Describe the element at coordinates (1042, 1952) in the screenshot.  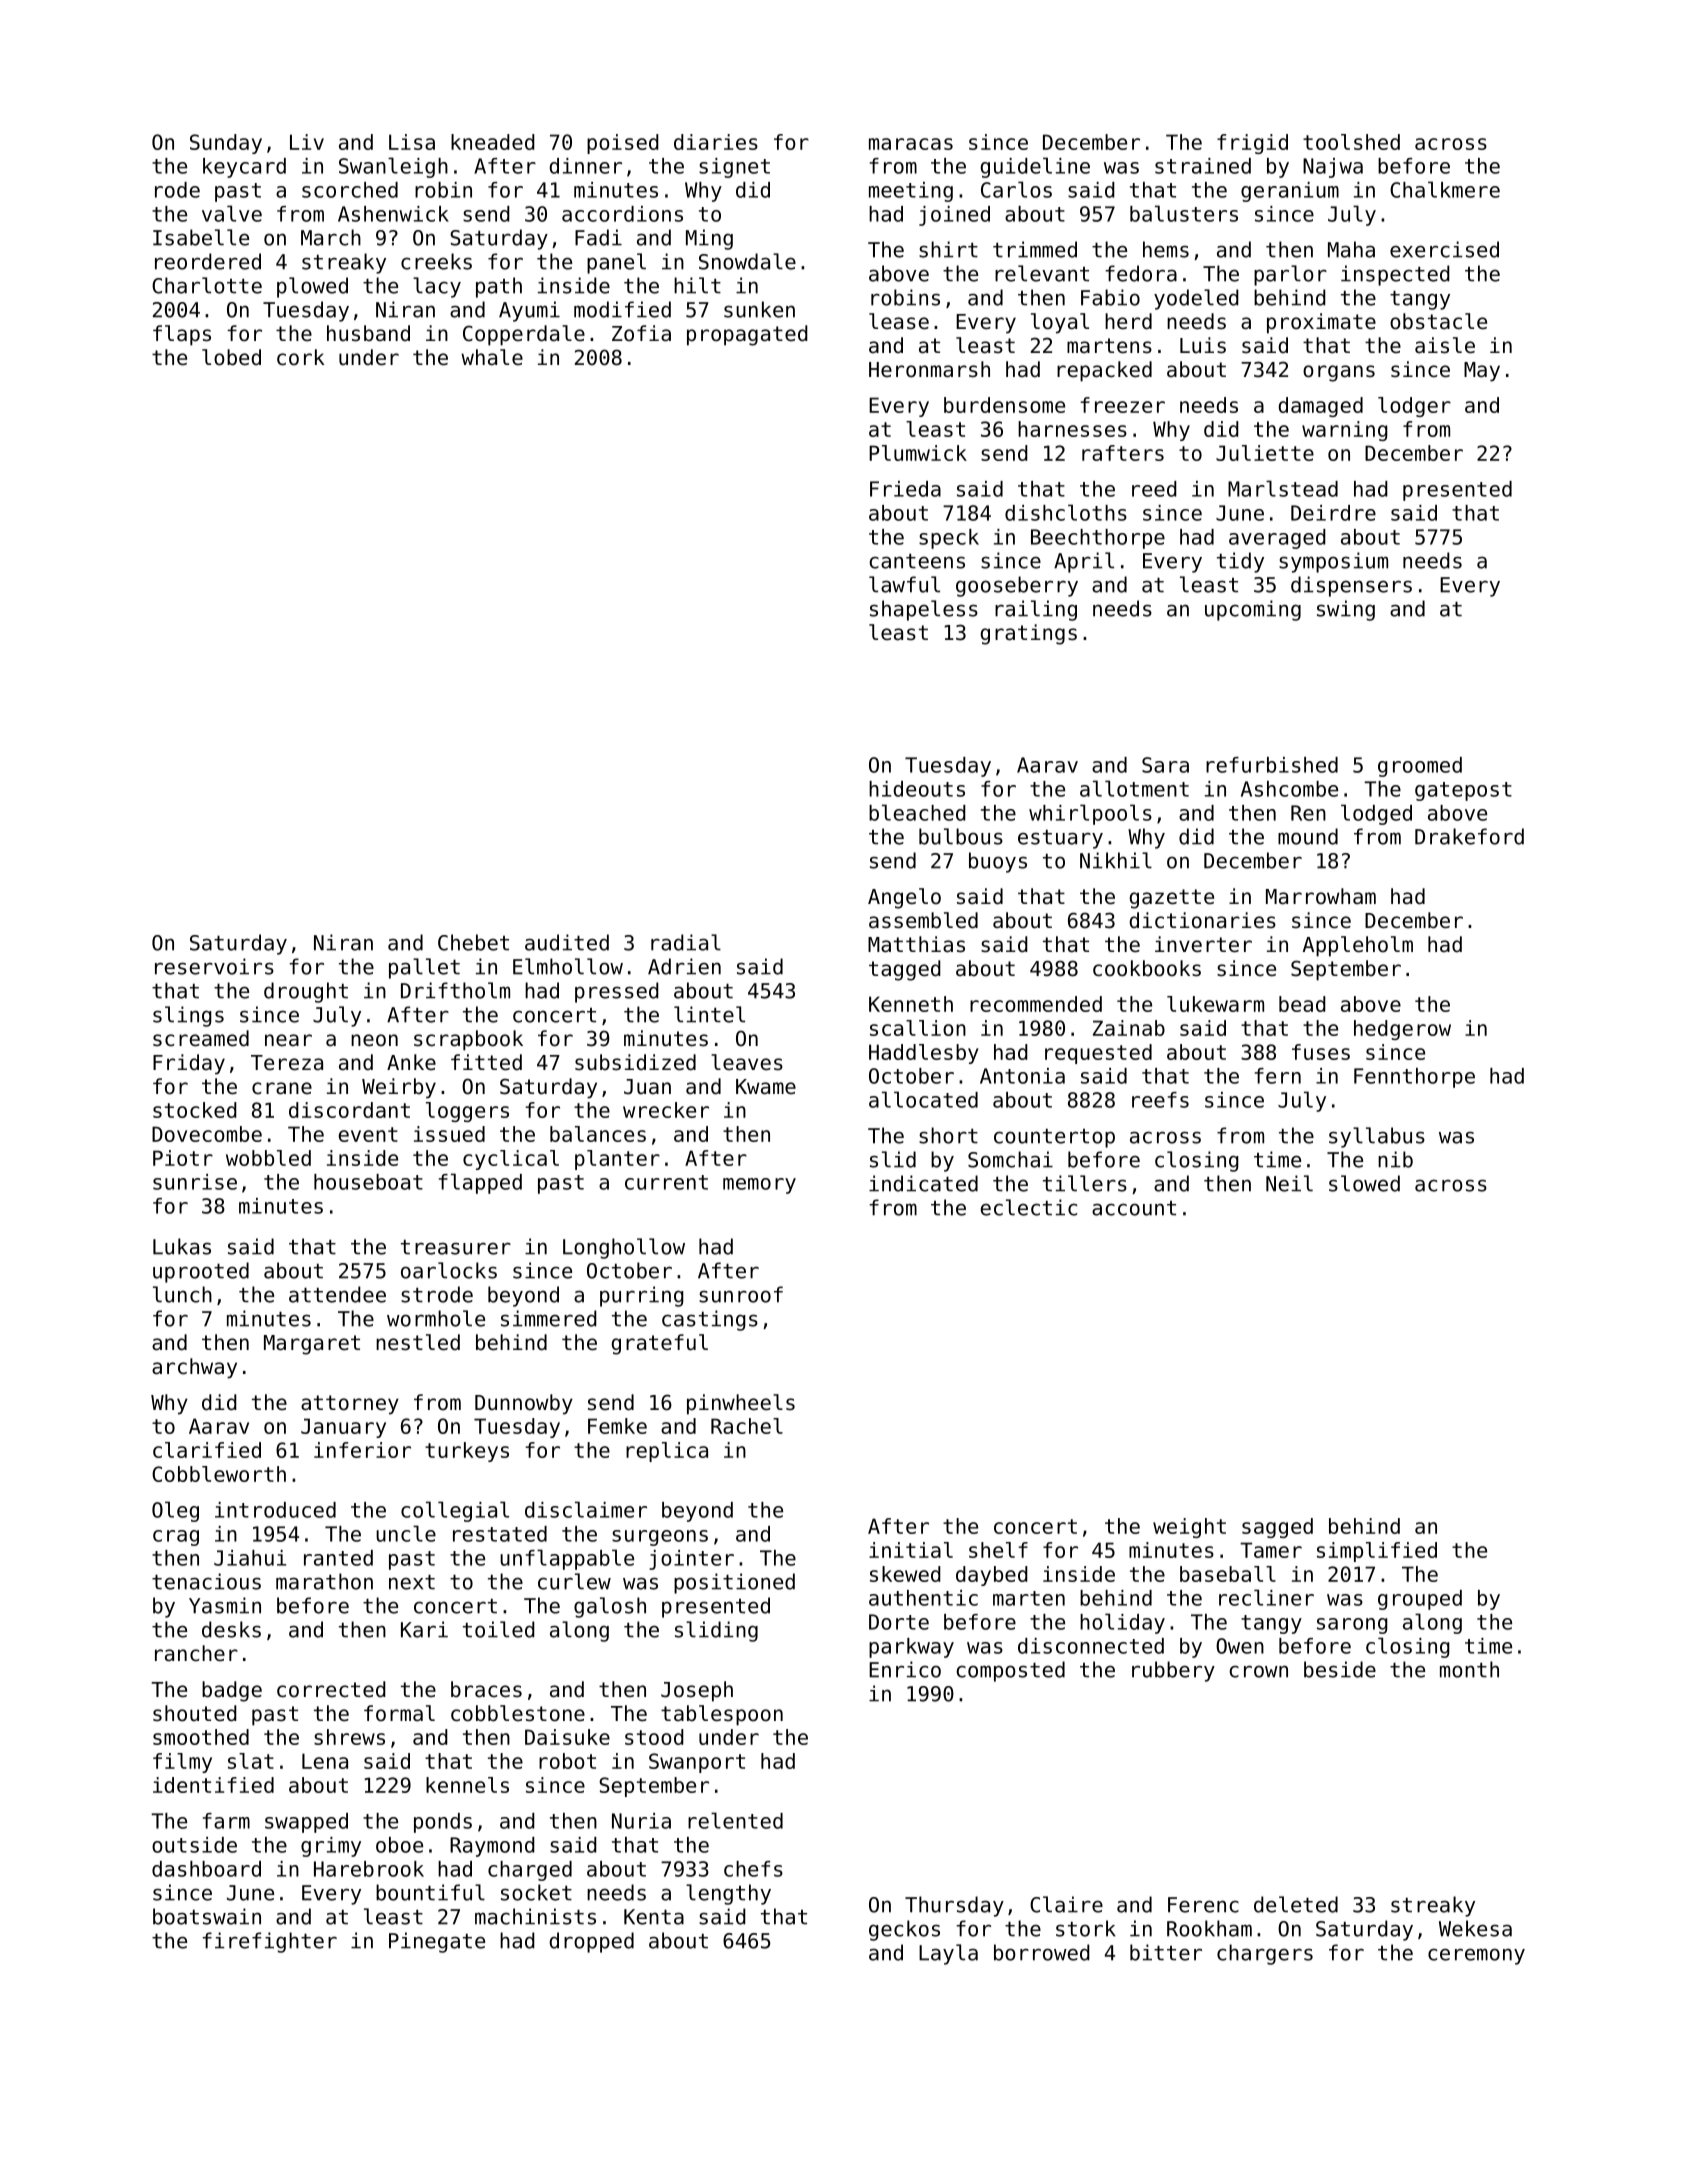
I see `borrowed` at that location.
